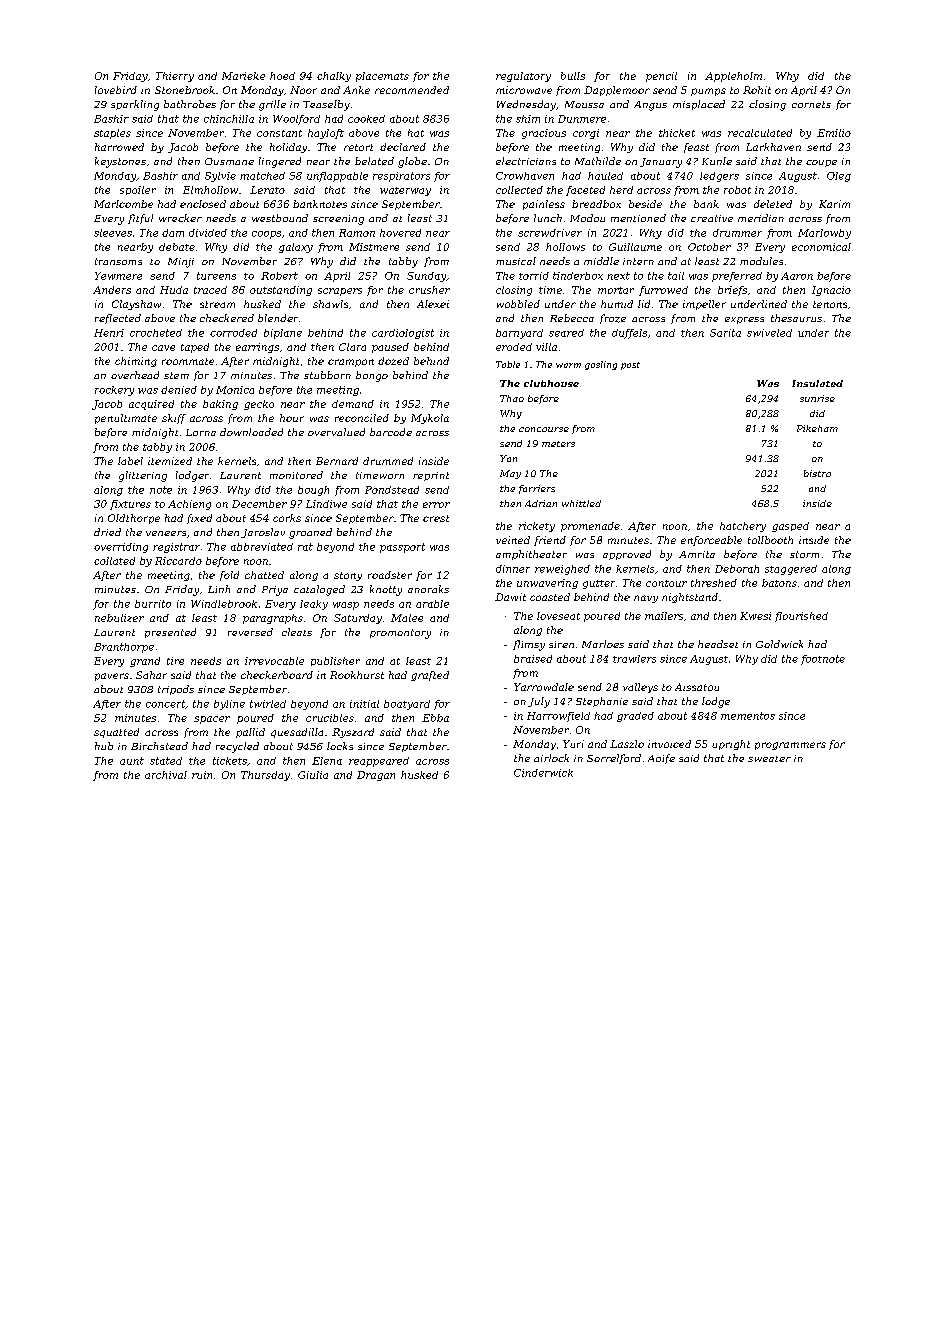  Describe the element at coordinates (123, 204) in the screenshot. I see `Marlcombe` at that location.
